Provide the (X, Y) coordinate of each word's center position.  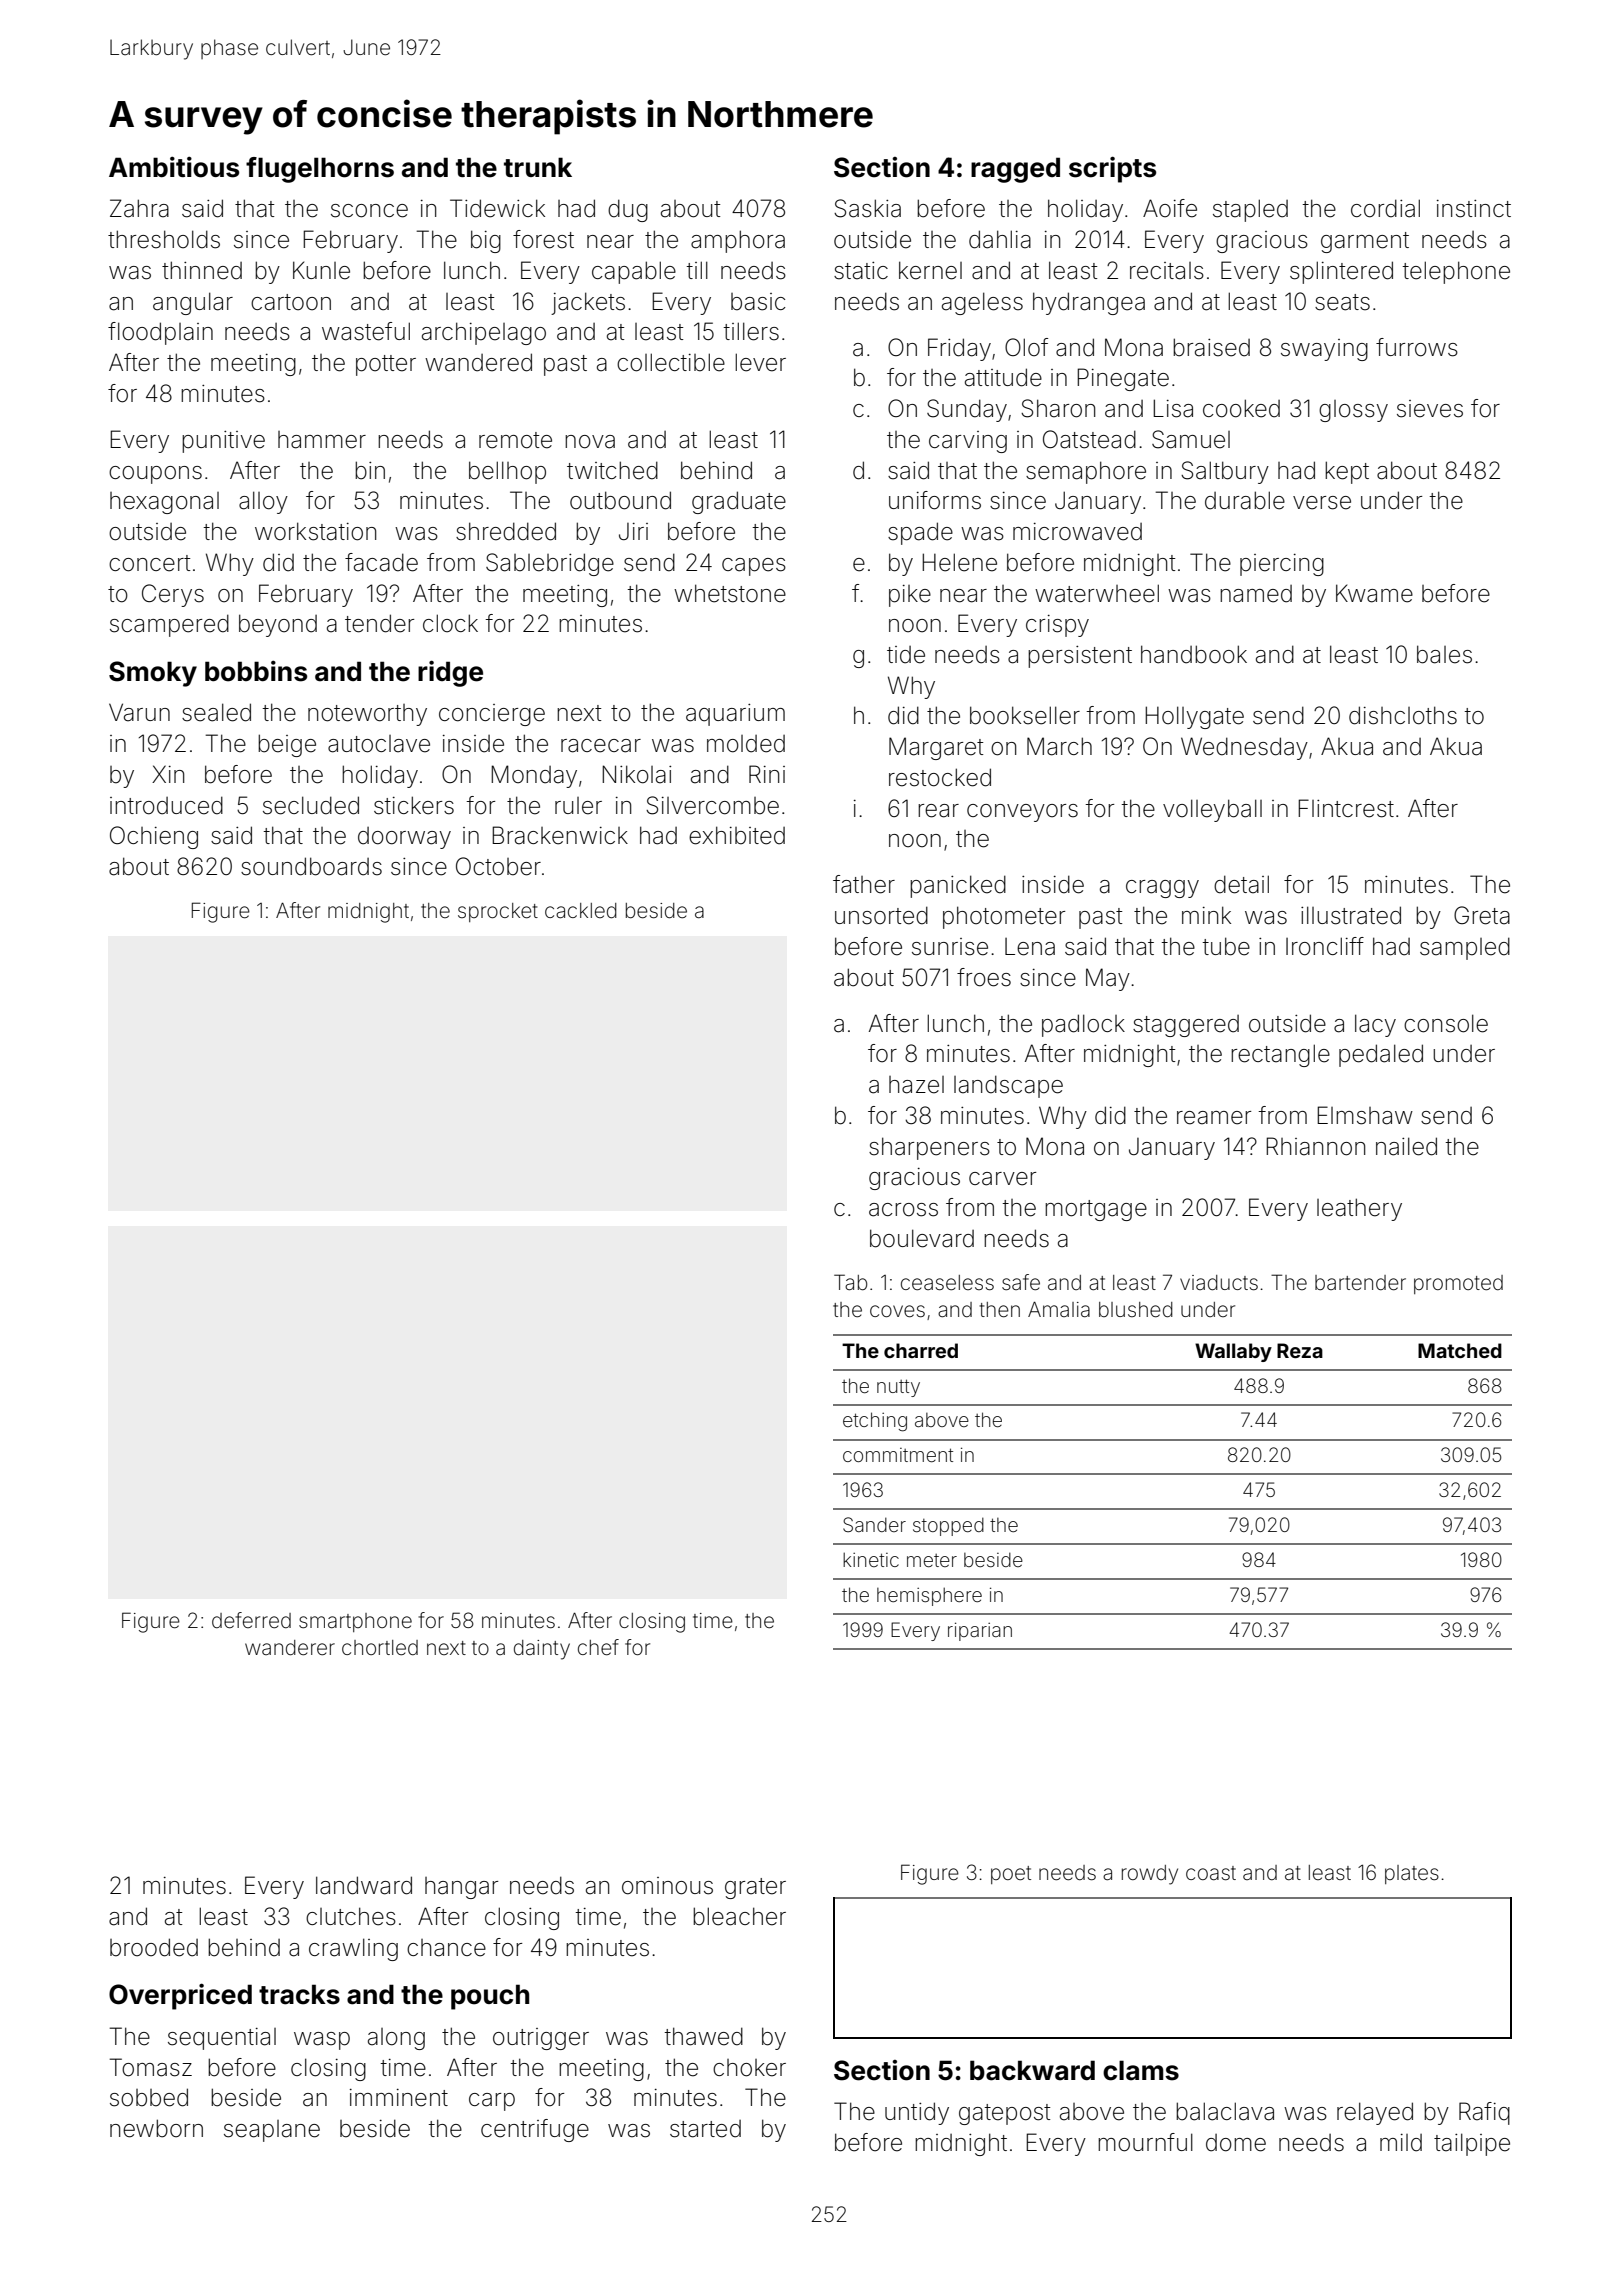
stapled (1250, 210)
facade (381, 562)
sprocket (498, 912)
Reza (1300, 1350)
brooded (154, 1947)
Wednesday (1244, 748)
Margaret (936, 748)
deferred (251, 1620)
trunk (538, 167)
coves (897, 1311)
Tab (850, 1282)
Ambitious (174, 167)
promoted (1458, 1284)
